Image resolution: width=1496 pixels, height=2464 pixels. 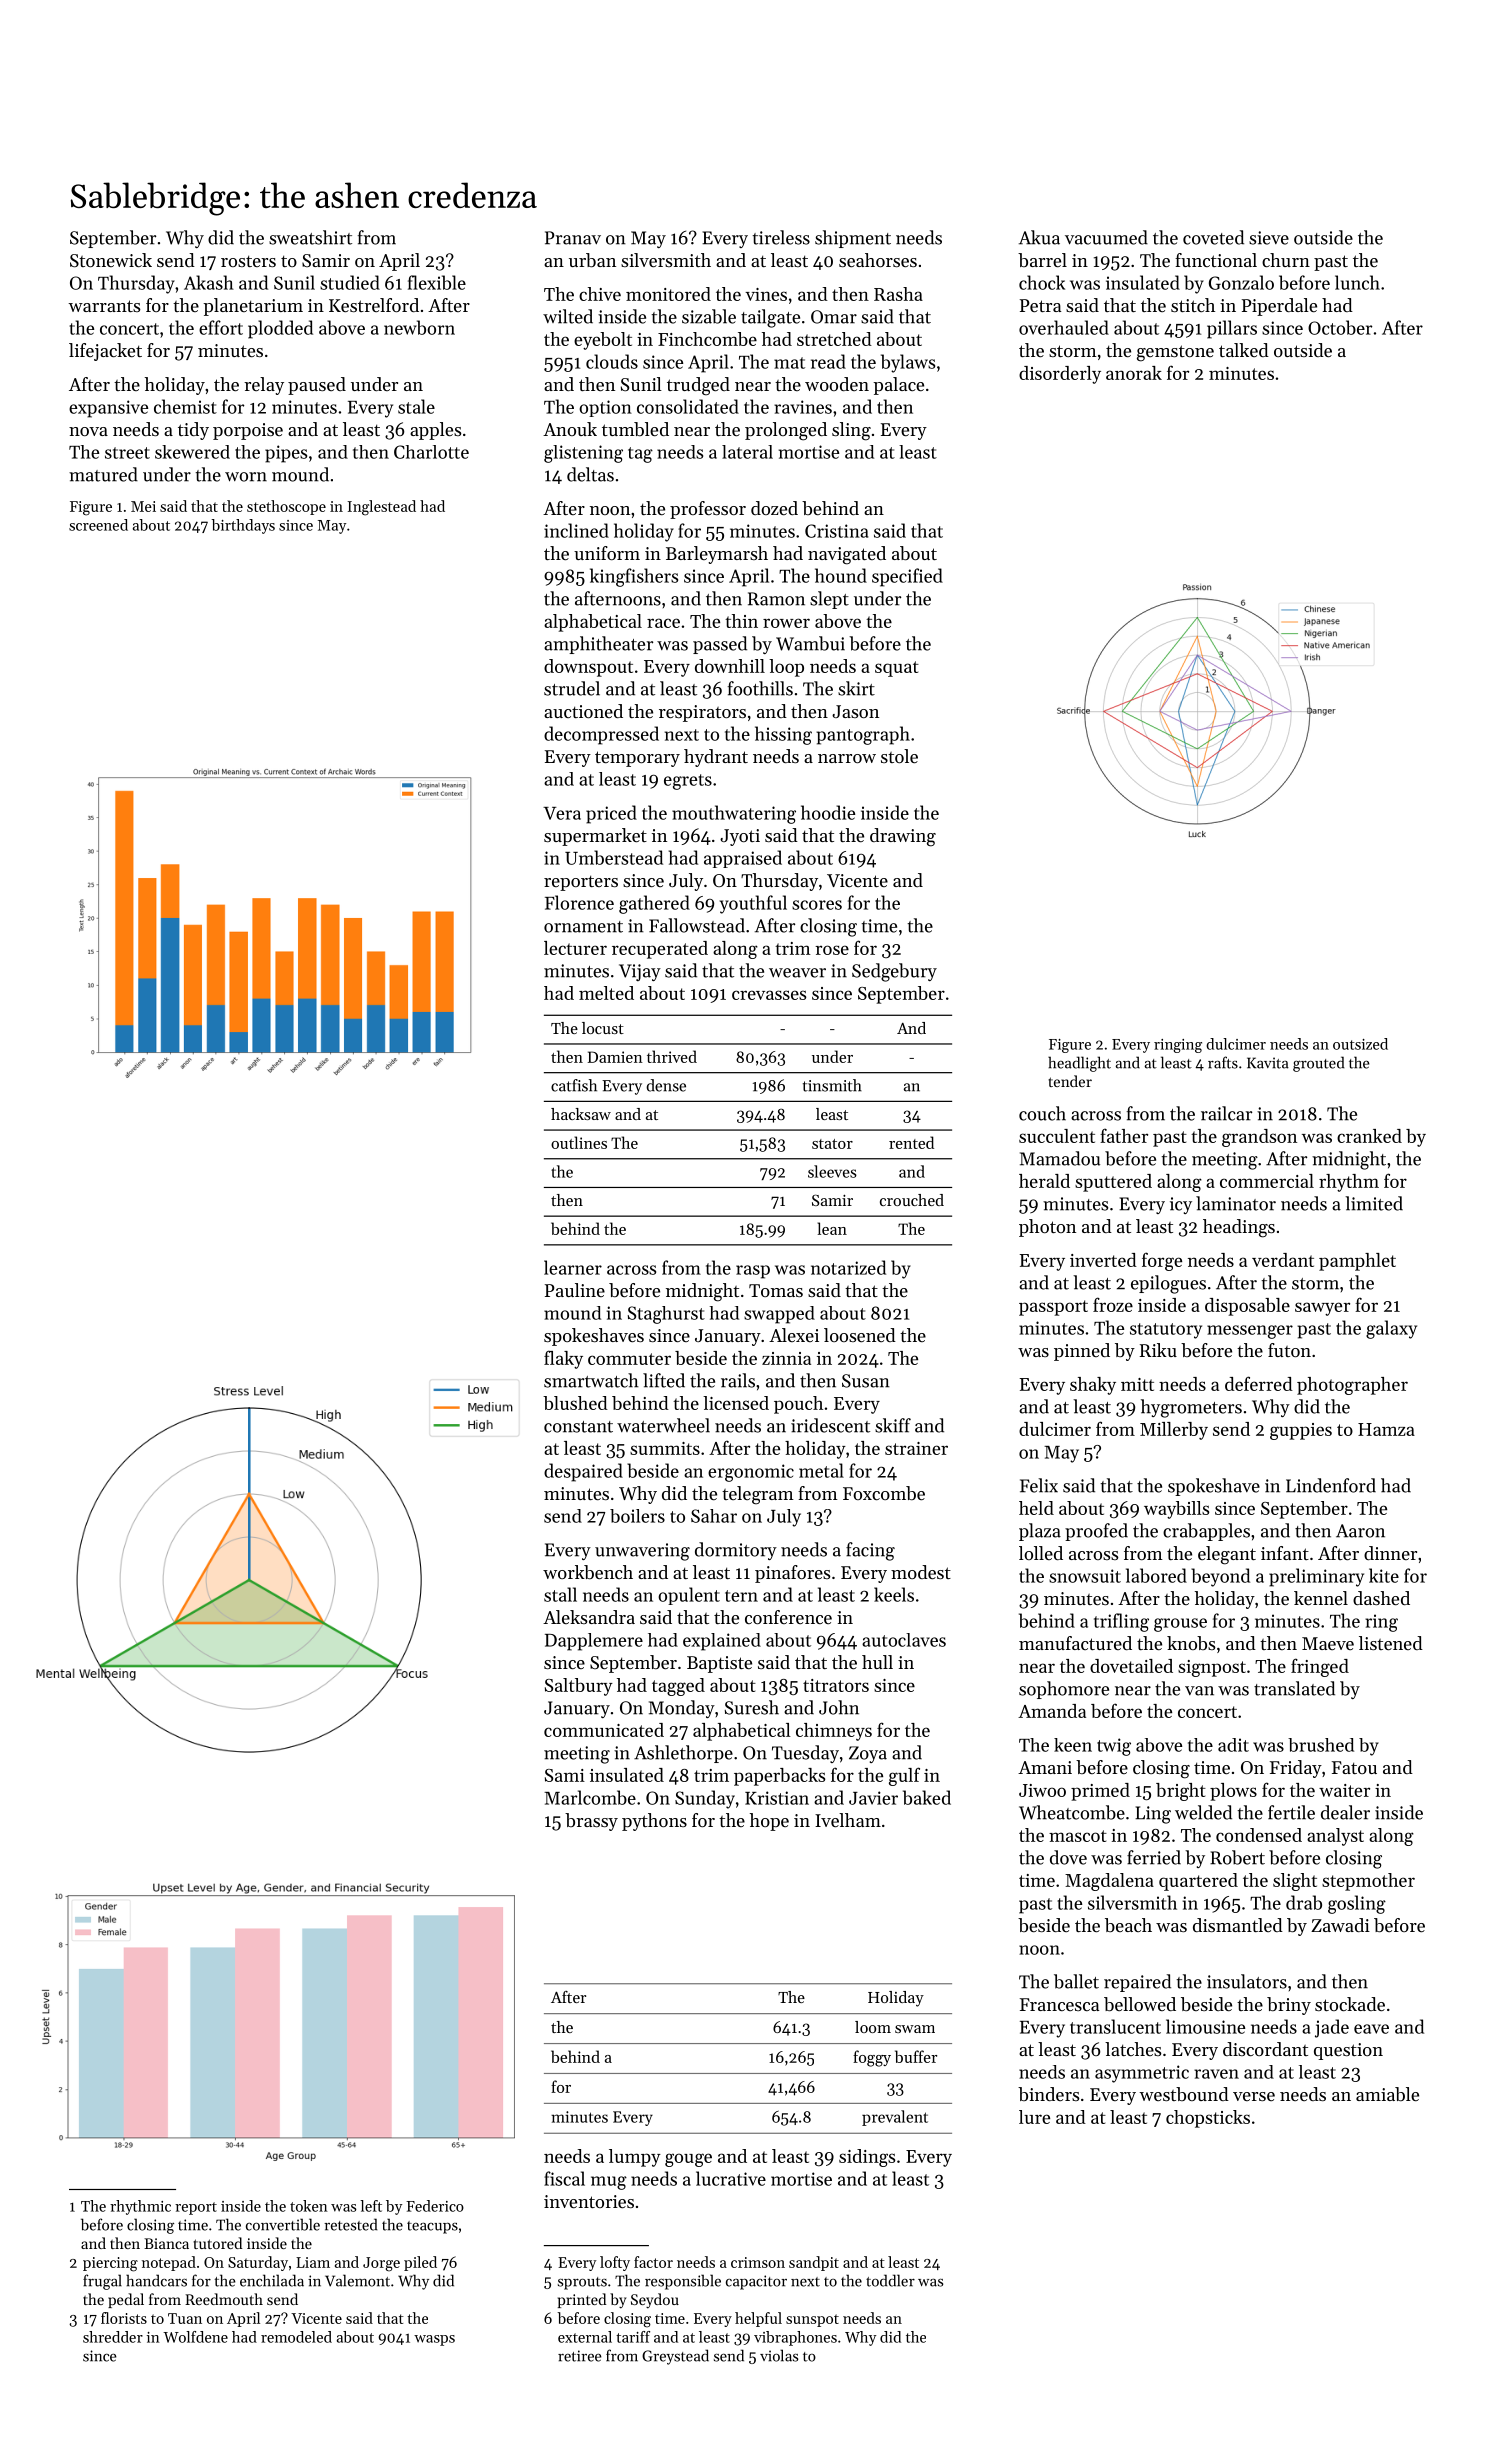 What do you see at coordinates (870, 1551) in the document?
I see `facing` at bounding box center [870, 1551].
